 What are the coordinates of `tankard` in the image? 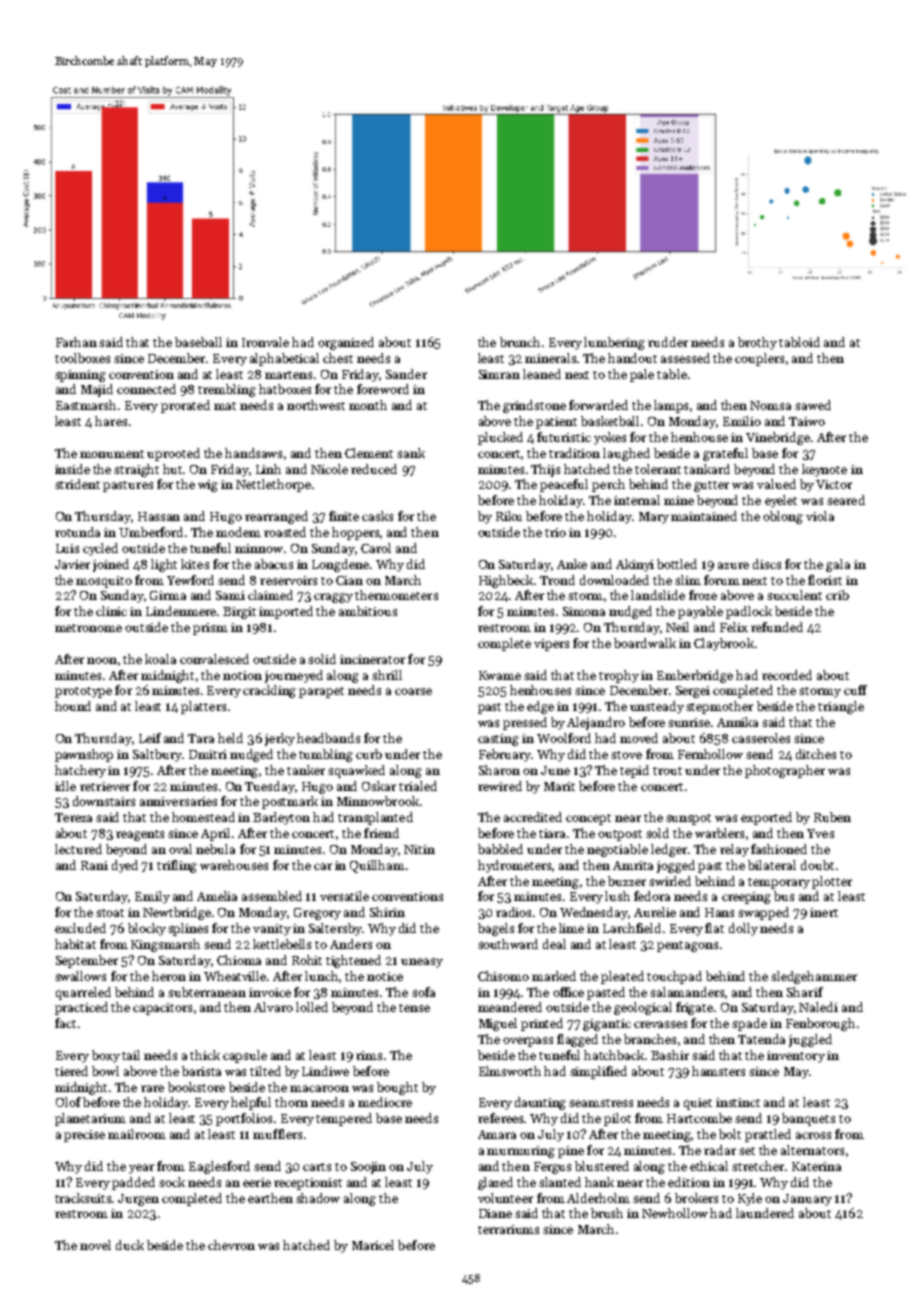 It's located at (707, 469).
